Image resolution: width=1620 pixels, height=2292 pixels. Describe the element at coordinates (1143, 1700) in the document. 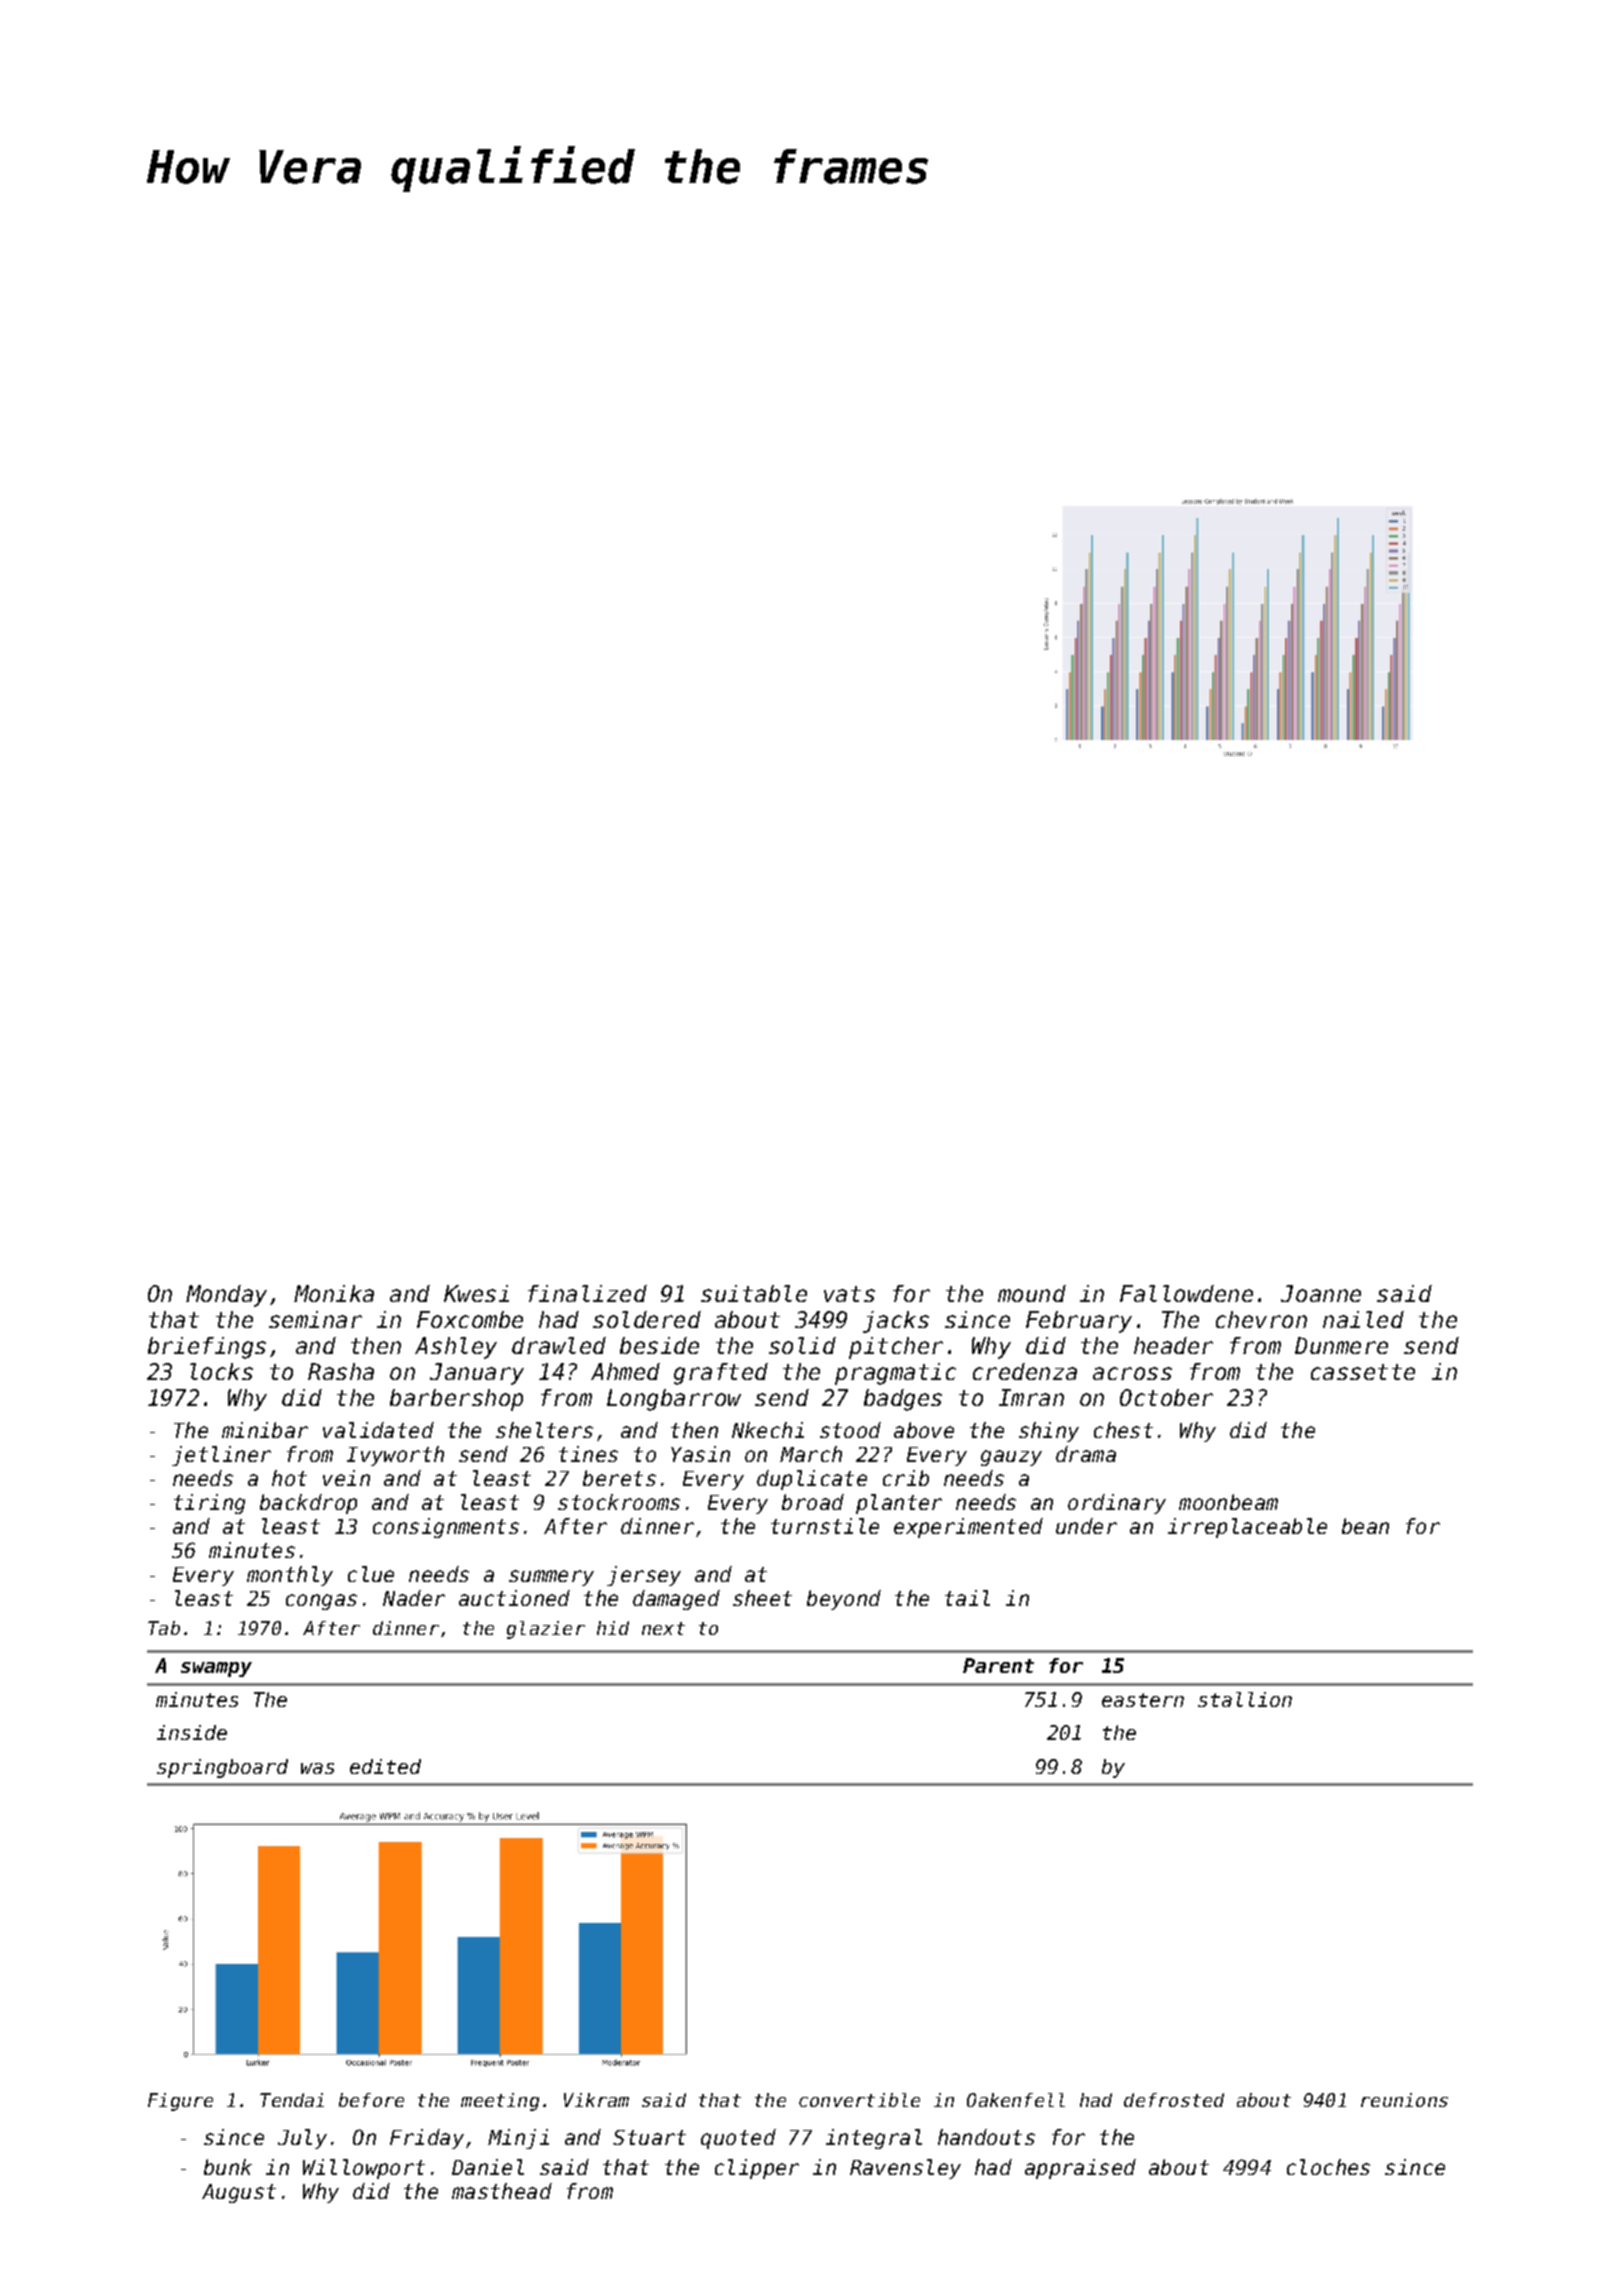

I see `eastern` at that location.
